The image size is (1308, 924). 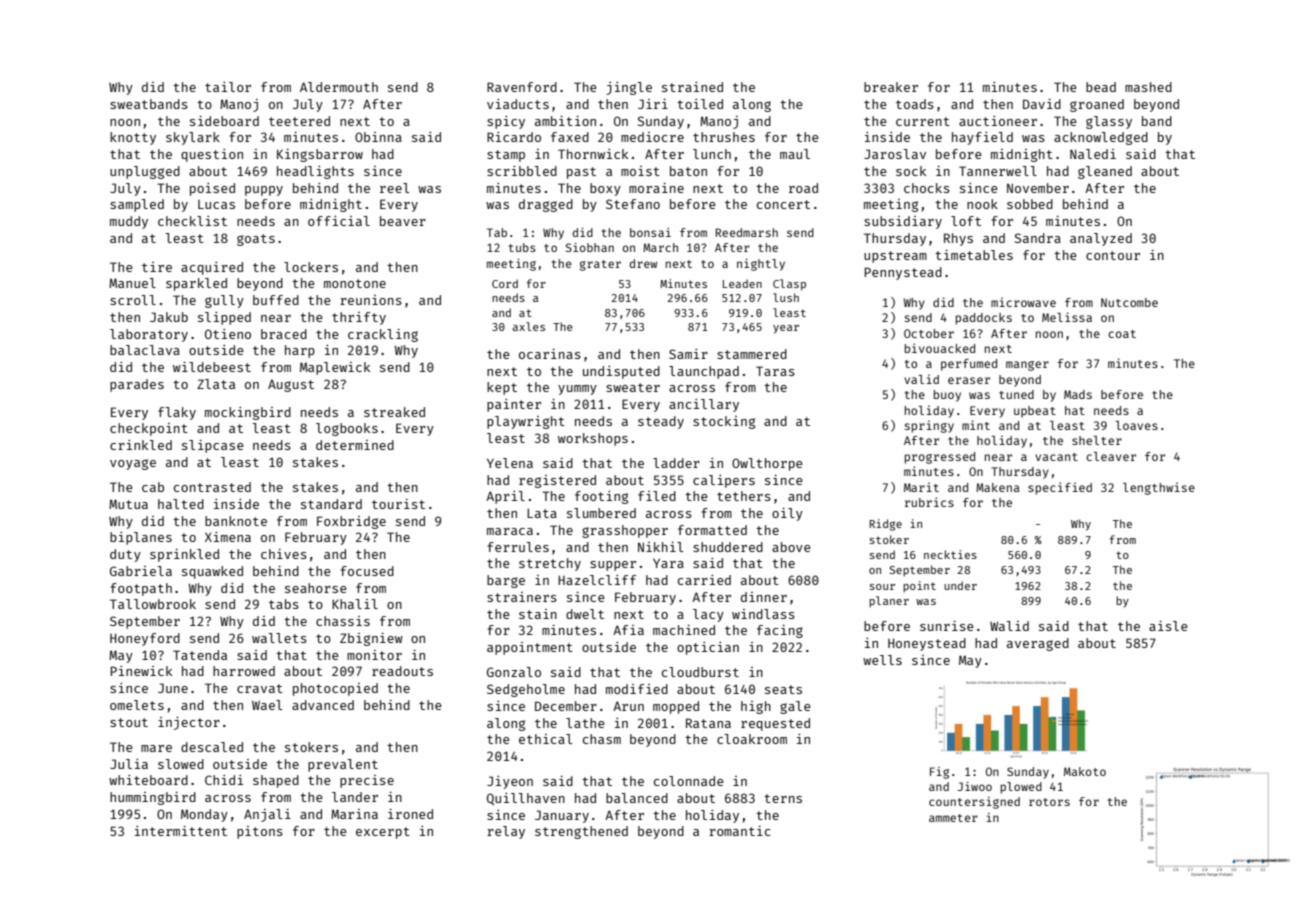 I want to click on harp, so click(x=300, y=351).
